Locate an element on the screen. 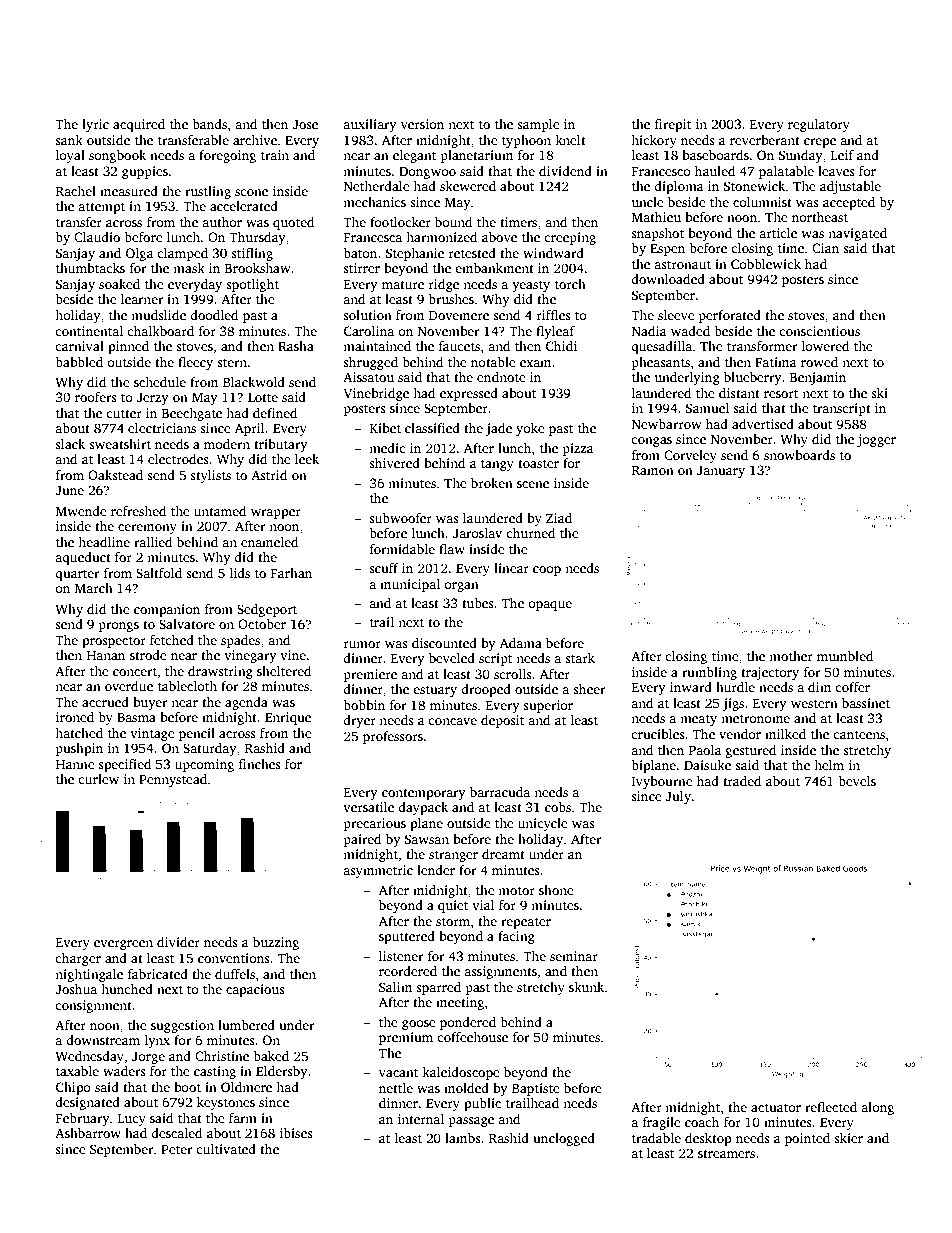  quarter is located at coordinates (77, 575).
